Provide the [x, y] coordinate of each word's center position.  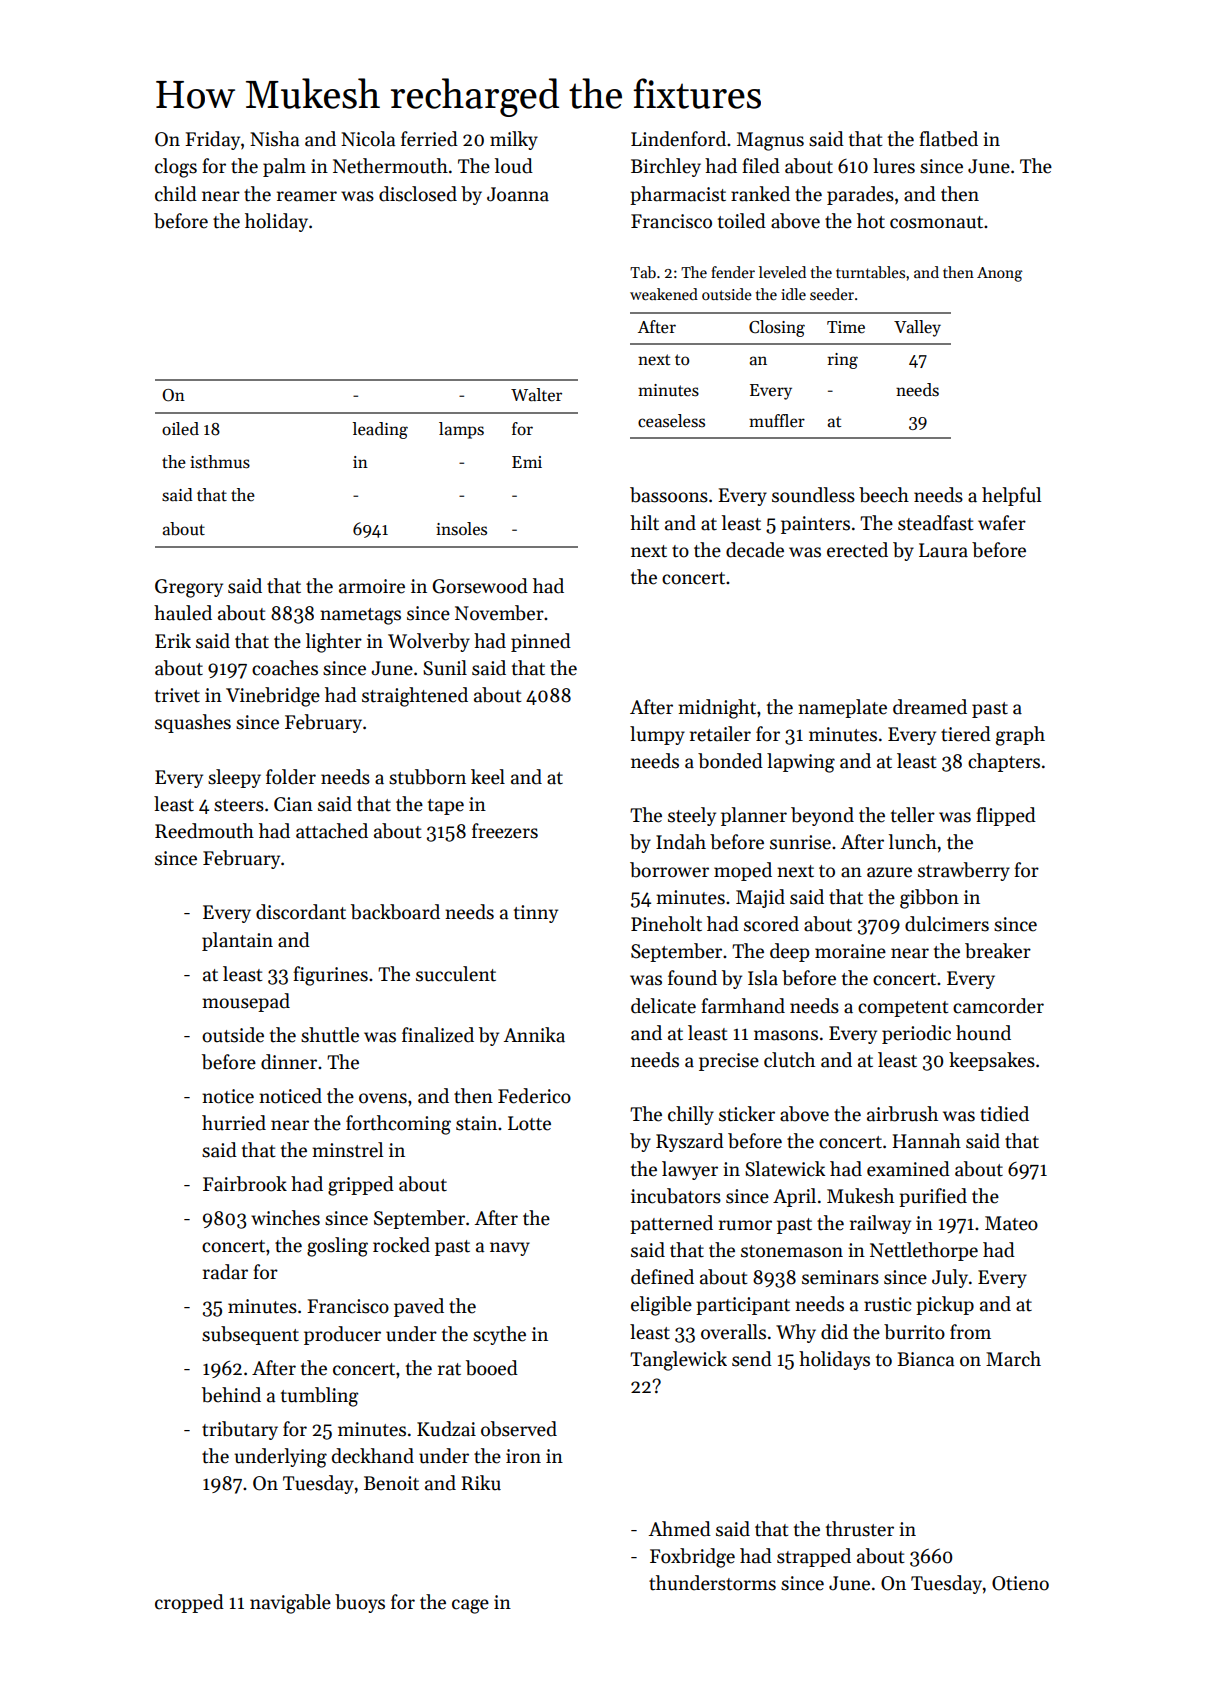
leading [380, 430]
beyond [822, 816]
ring [842, 361]
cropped [189, 1603]
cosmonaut [936, 222]
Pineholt [666, 924]
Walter [536, 395]
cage [470, 1606]
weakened [664, 294]
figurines [330, 976]
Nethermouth [390, 166]
